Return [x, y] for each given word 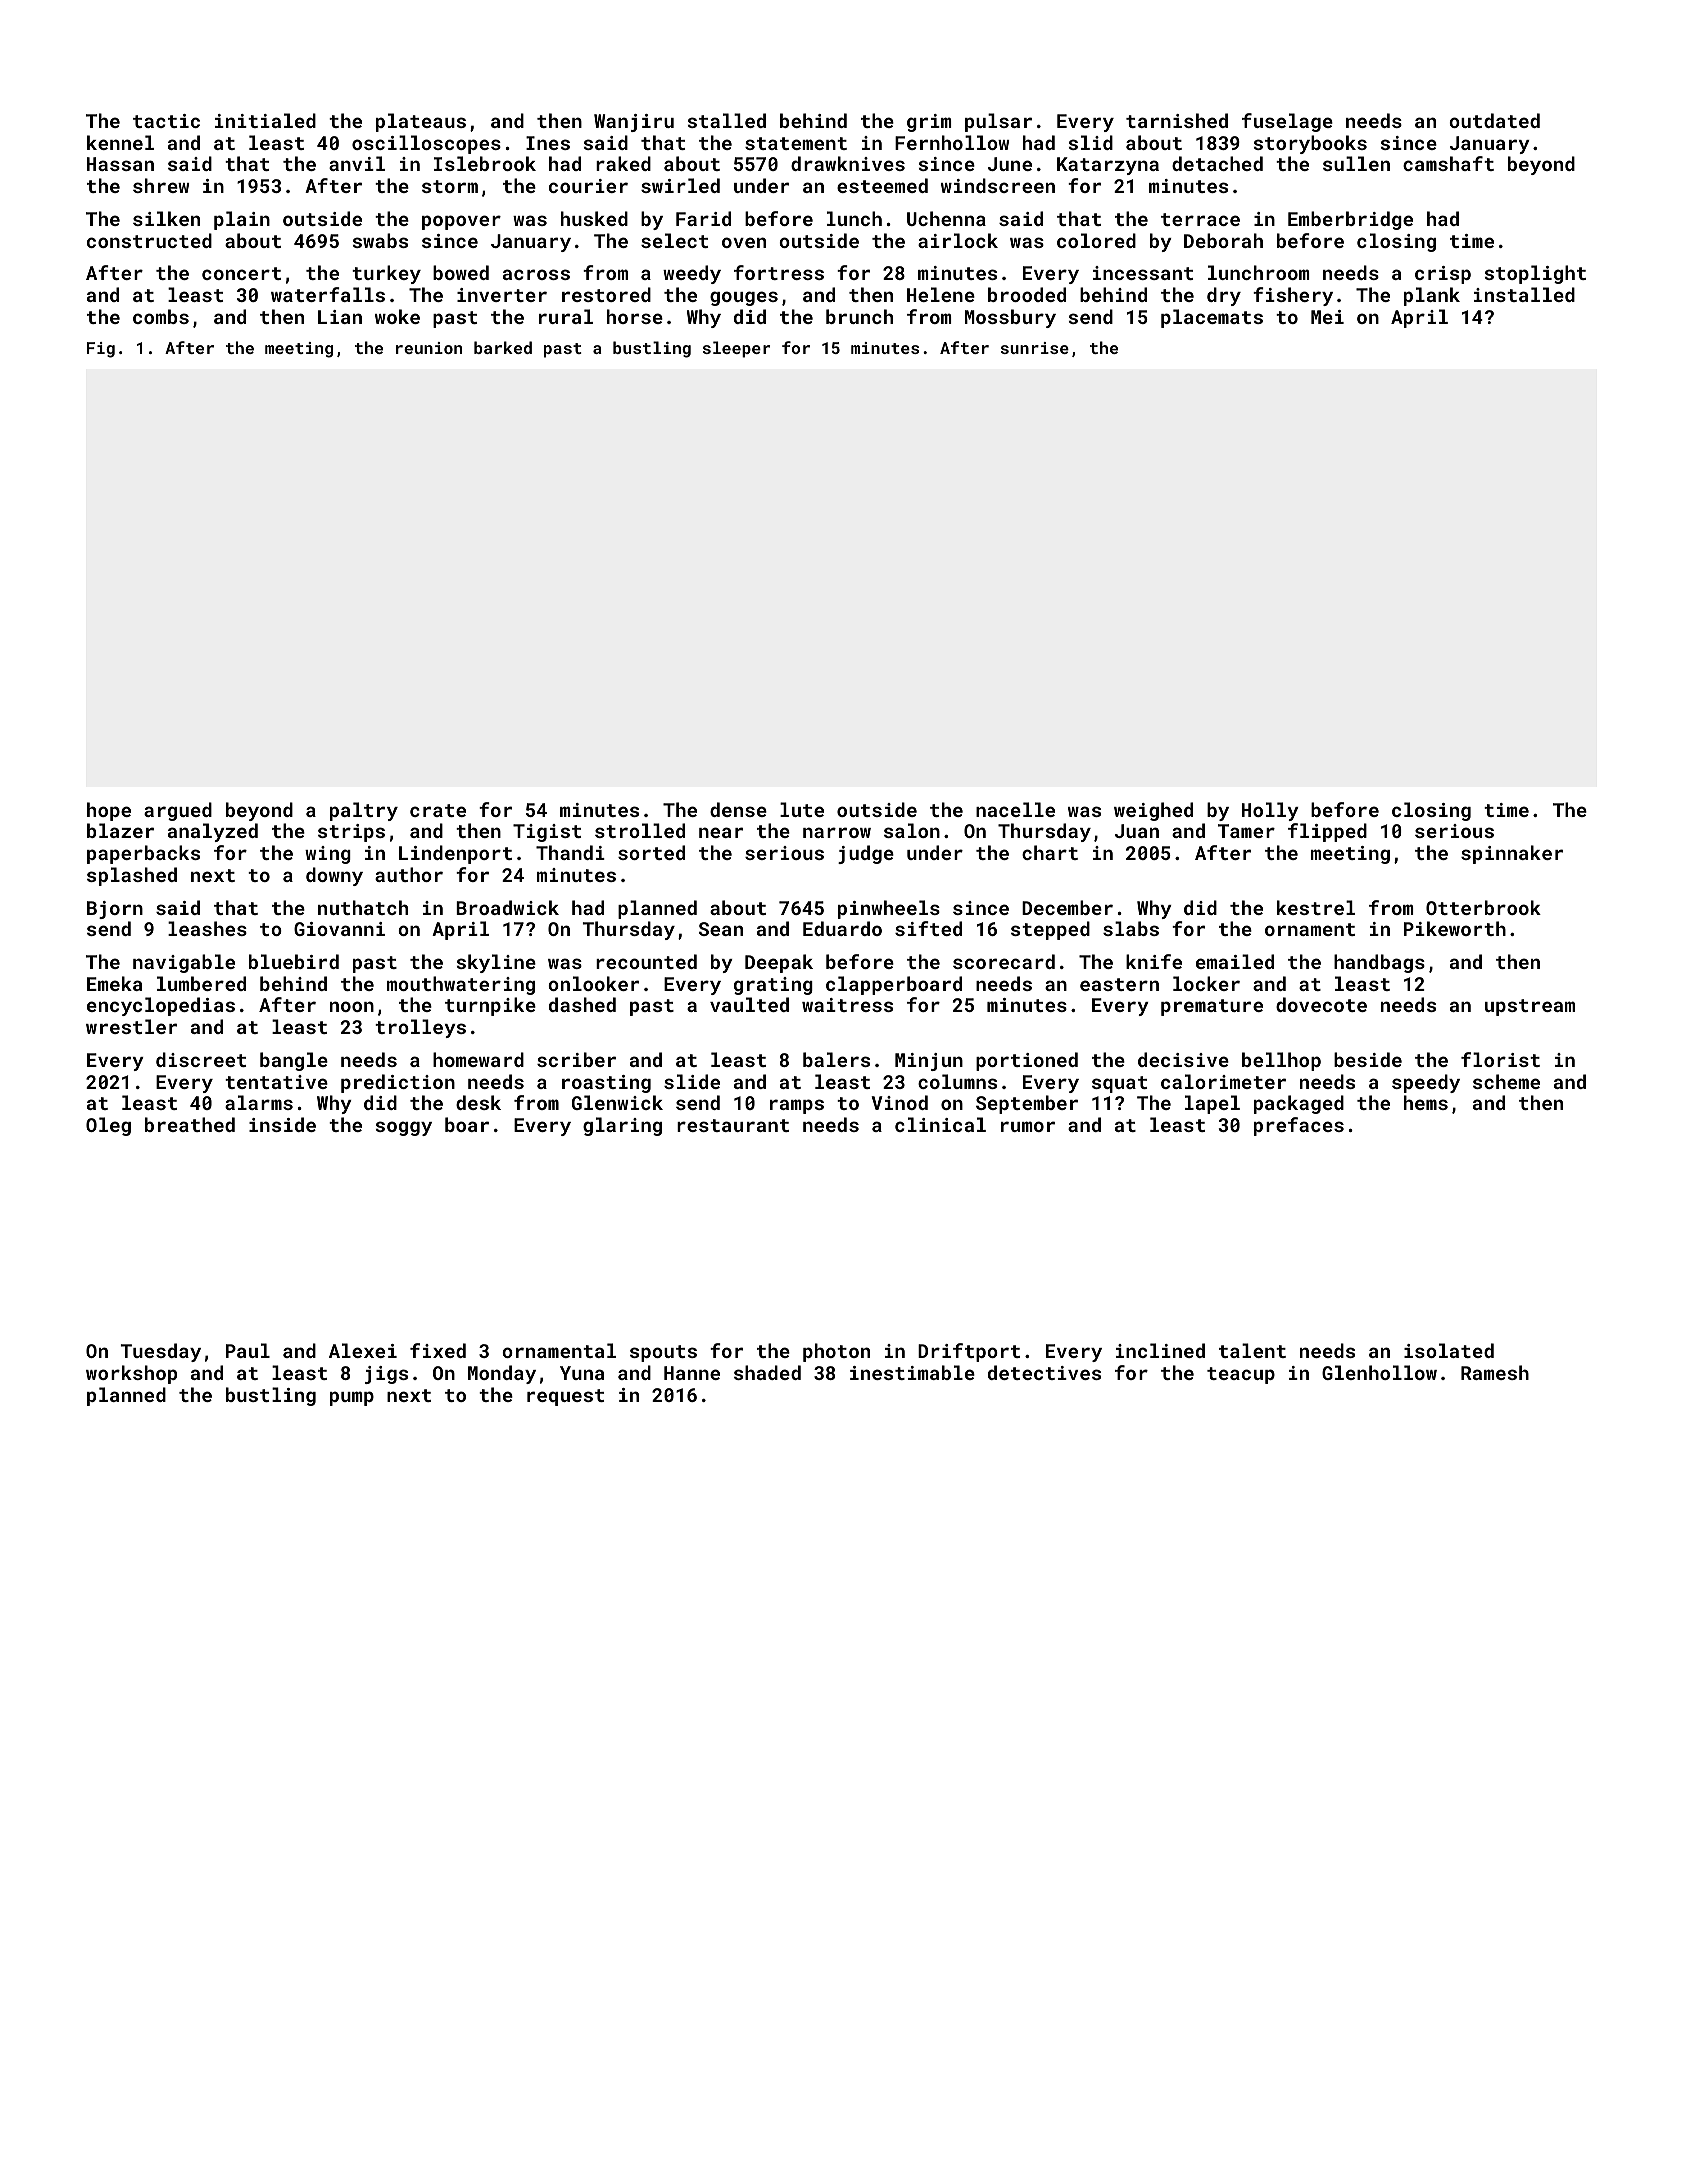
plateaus [421, 122]
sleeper [736, 349]
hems [1426, 1102]
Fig [101, 350]
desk [478, 1102]
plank [1432, 296]
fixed [438, 1350]
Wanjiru [634, 123]
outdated [1494, 120]
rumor [1028, 1126]
